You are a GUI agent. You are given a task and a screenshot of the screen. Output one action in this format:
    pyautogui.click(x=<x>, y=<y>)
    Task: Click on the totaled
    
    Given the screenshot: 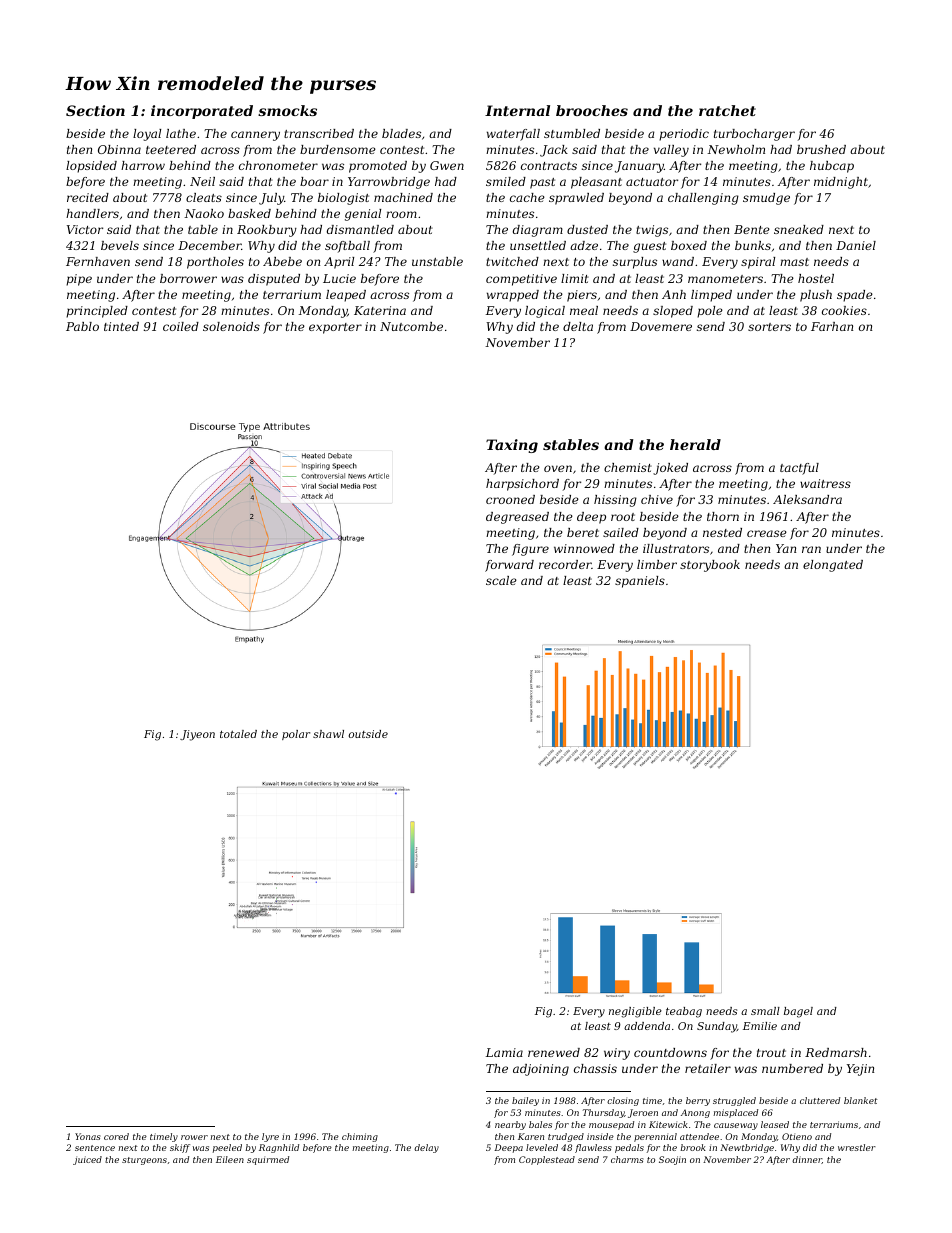 What is the action you would take?
    pyautogui.click(x=238, y=734)
